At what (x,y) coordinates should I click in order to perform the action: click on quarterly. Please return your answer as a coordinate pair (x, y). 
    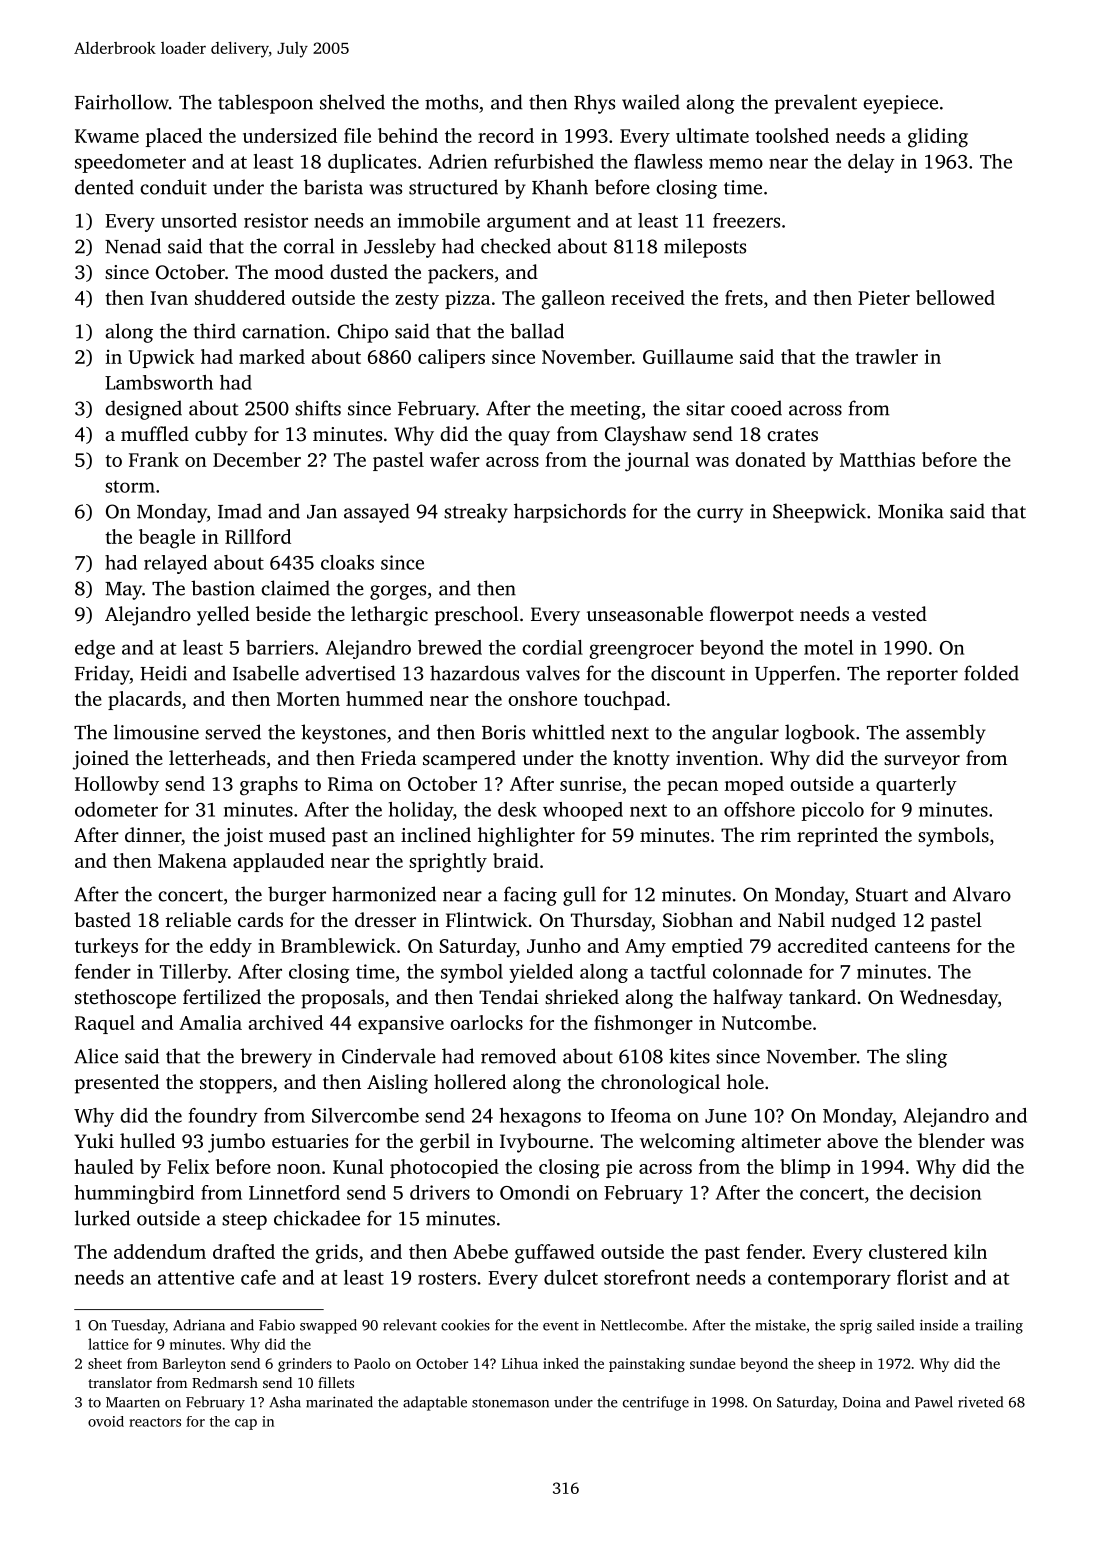
    Looking at the image, I should click on (916, 785).
